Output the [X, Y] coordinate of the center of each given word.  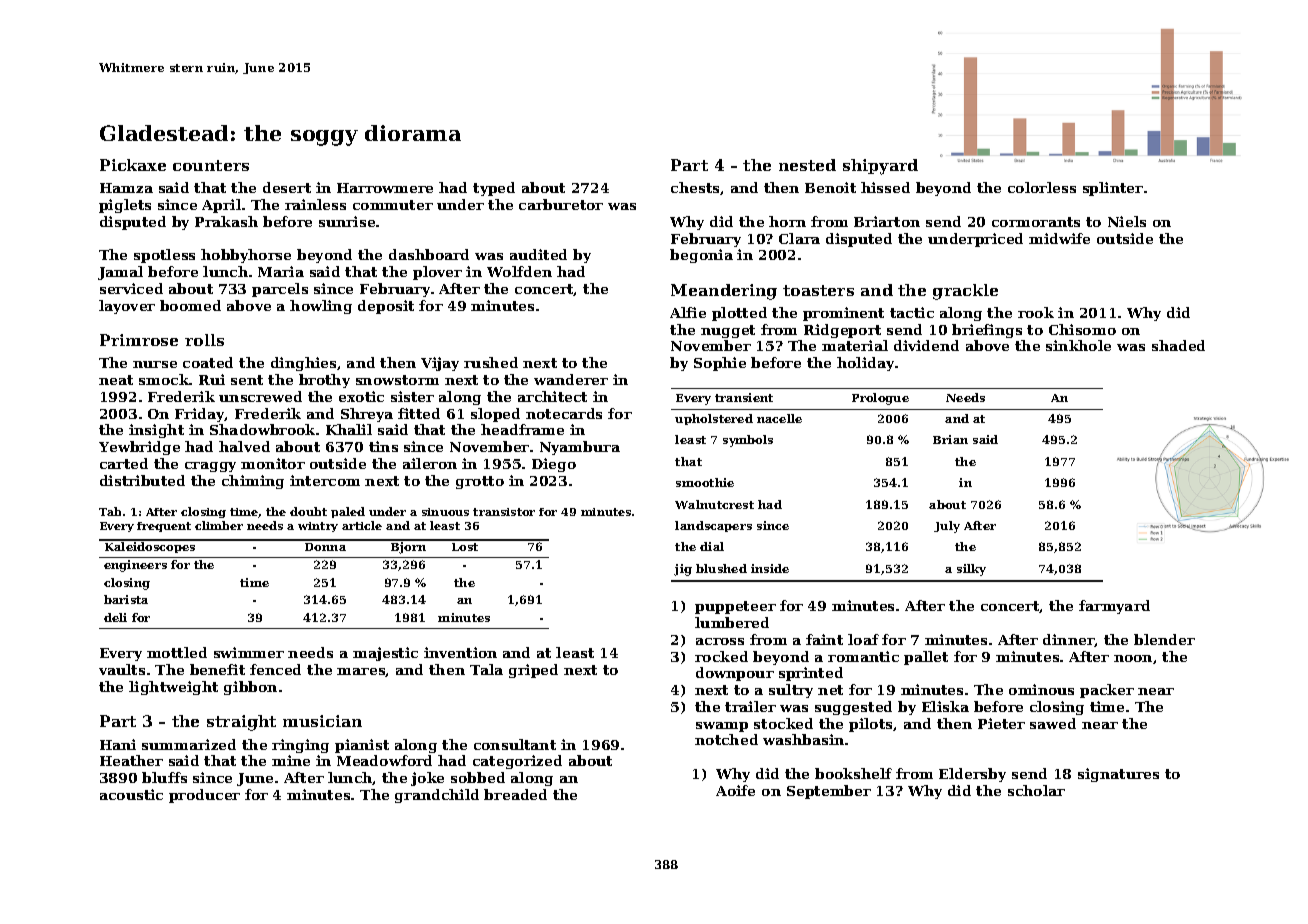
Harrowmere [385, 188]
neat [116, 380]
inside [770, 568]
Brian [950, 439]
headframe [522, 429]
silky [971, 570]
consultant [515, 744]
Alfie [688, 312]
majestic [385, 654]
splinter [1113, 189]
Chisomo [1082, 329]
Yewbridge [139, 448]
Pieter [1001, 723]
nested [807, 165]
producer [204, 796]
